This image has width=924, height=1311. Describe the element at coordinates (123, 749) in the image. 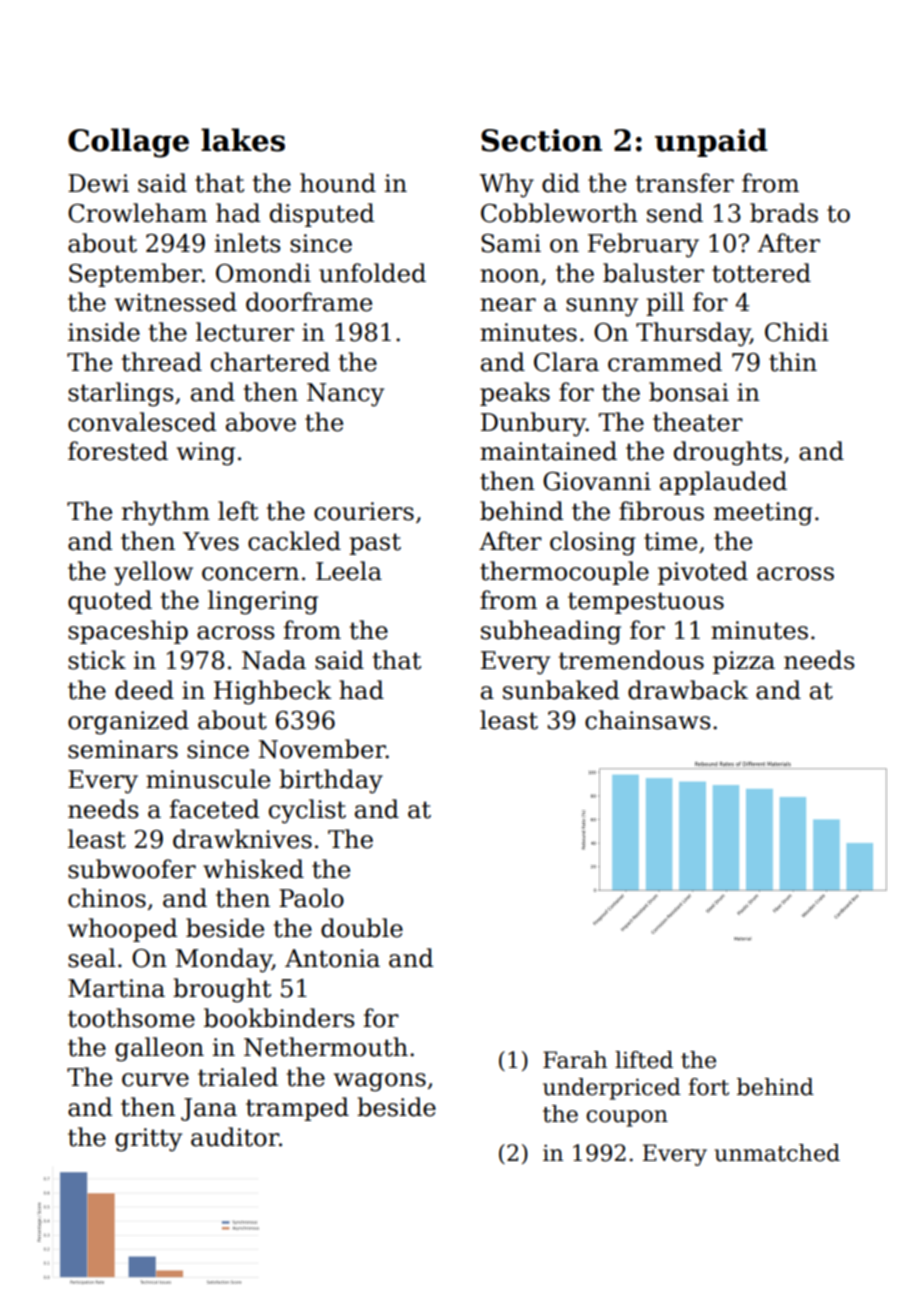

I see `seminars` at that location.
